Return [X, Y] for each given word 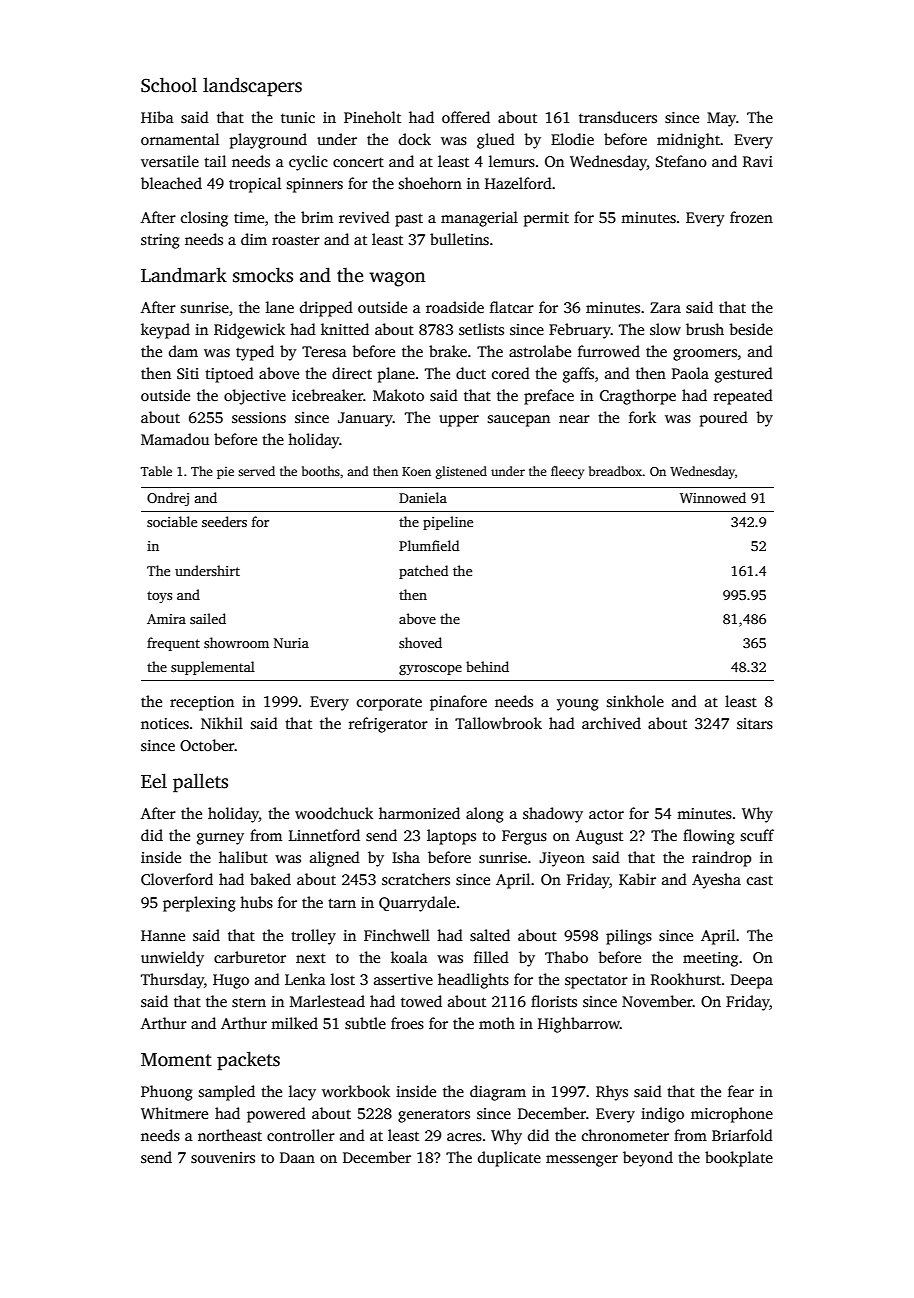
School [169, 85]
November [657, 1001]
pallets [200, 783]
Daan [297, 1157]
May [721, 119]
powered [276, 1115]
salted [490, 935]
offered [466, 117]
